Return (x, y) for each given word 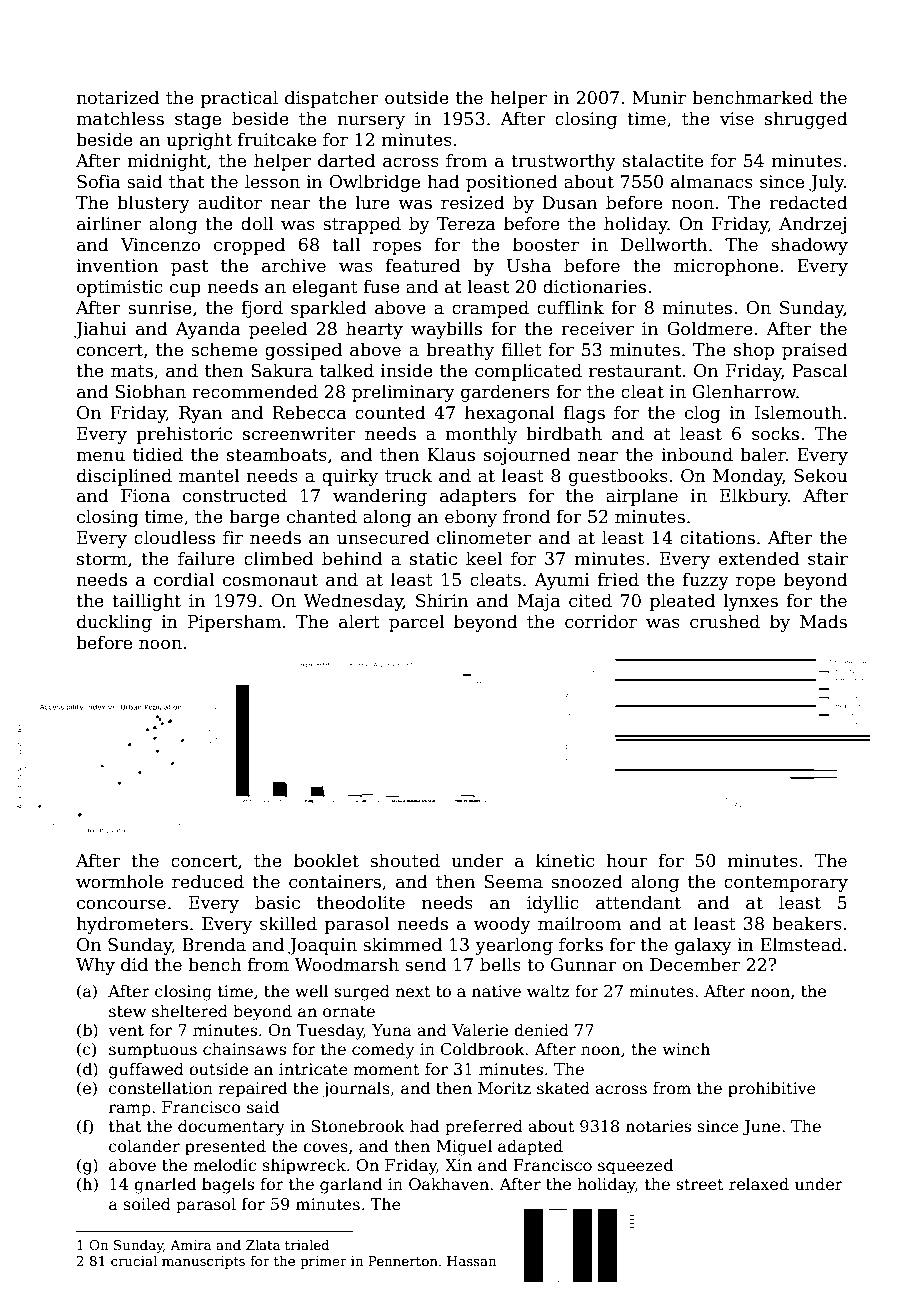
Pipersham (234, 623)
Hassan (471, 1261)
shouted (405, 860)
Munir (659, 98)
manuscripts (203, 1262)
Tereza (466, 224)
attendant (638, 902)
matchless (120, 118)
